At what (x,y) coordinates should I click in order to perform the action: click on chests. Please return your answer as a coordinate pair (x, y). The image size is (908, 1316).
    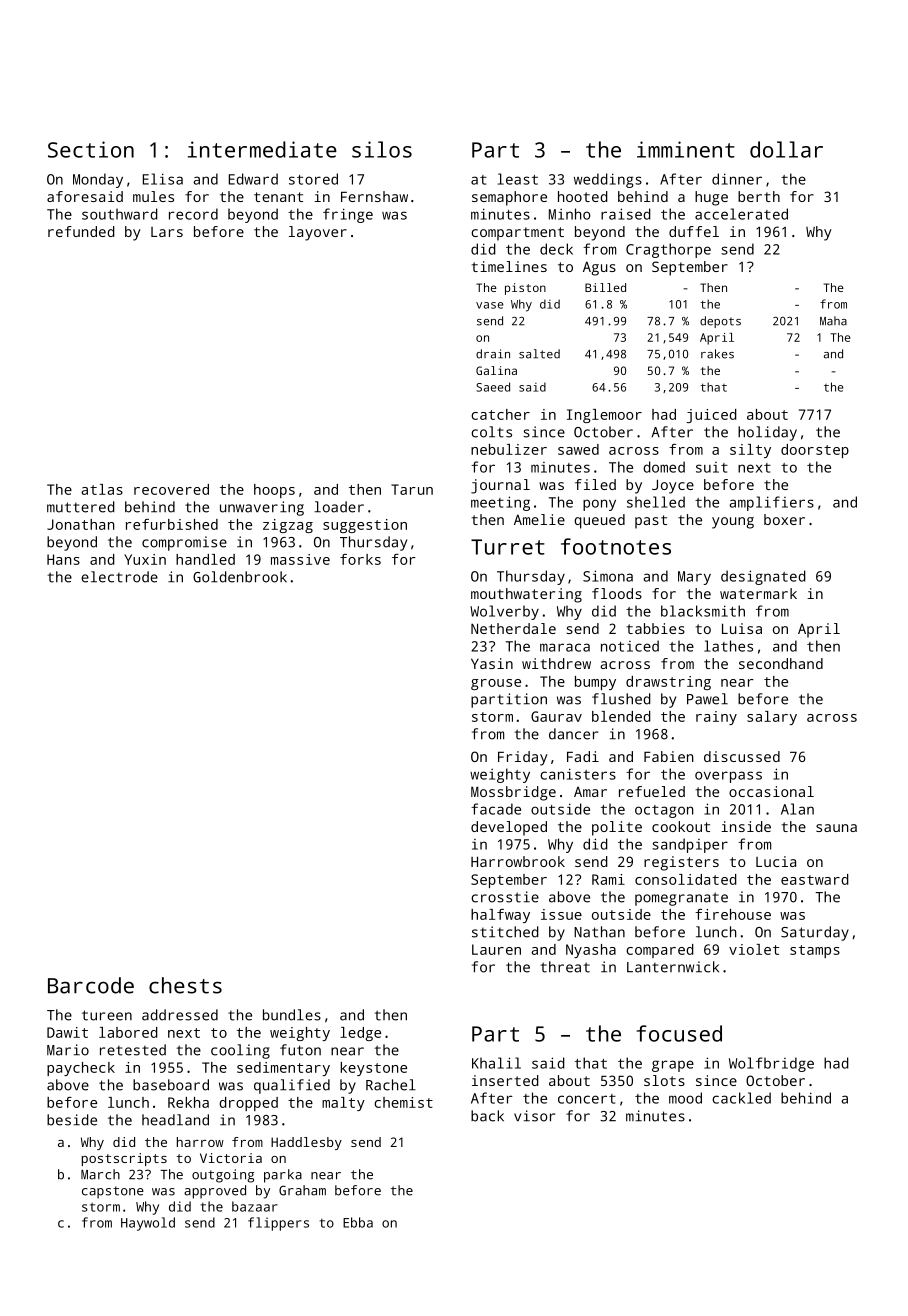
    Looking at the image, I should click on (185, 985).
